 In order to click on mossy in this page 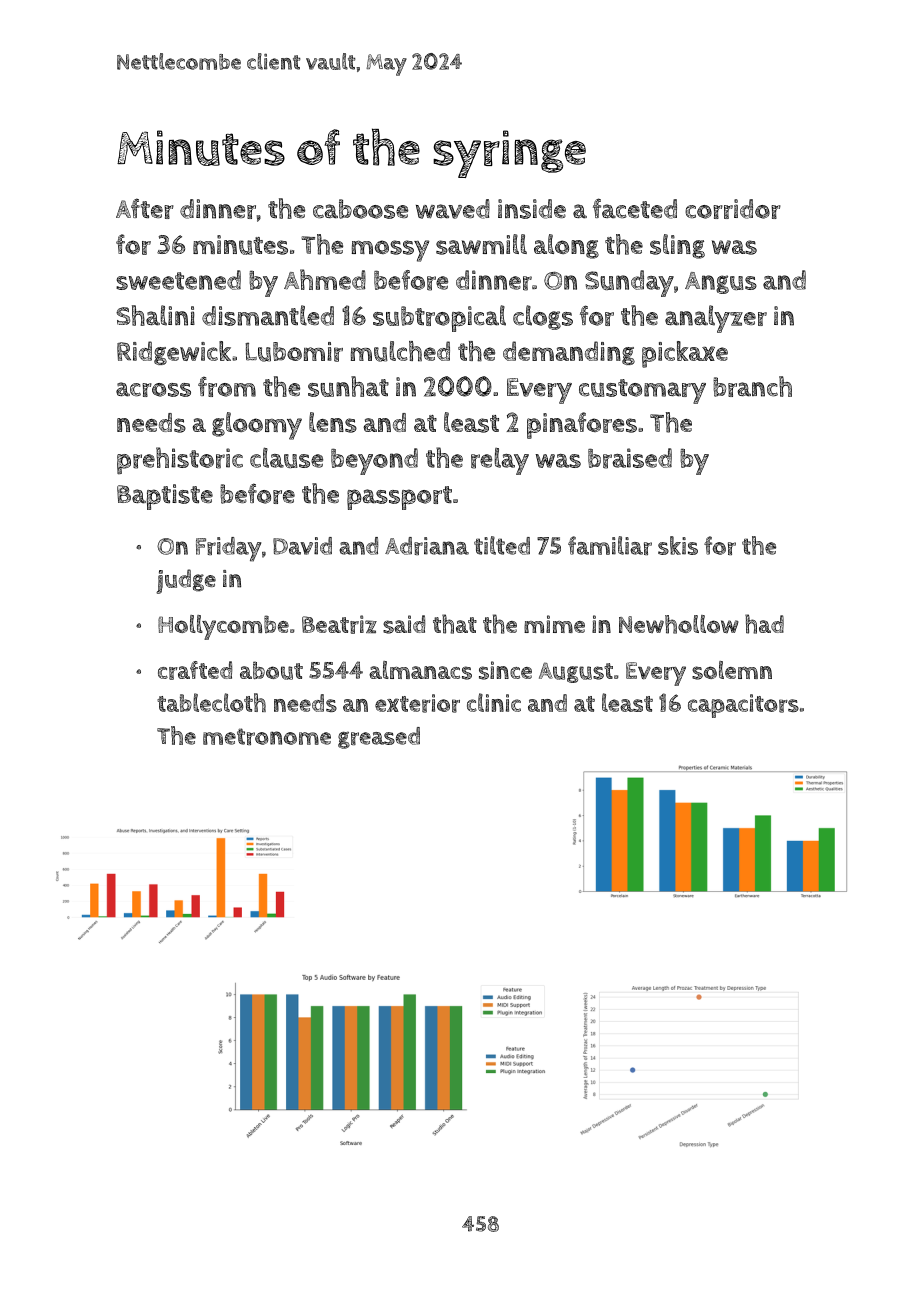, I will do `click(391, 251)`.
